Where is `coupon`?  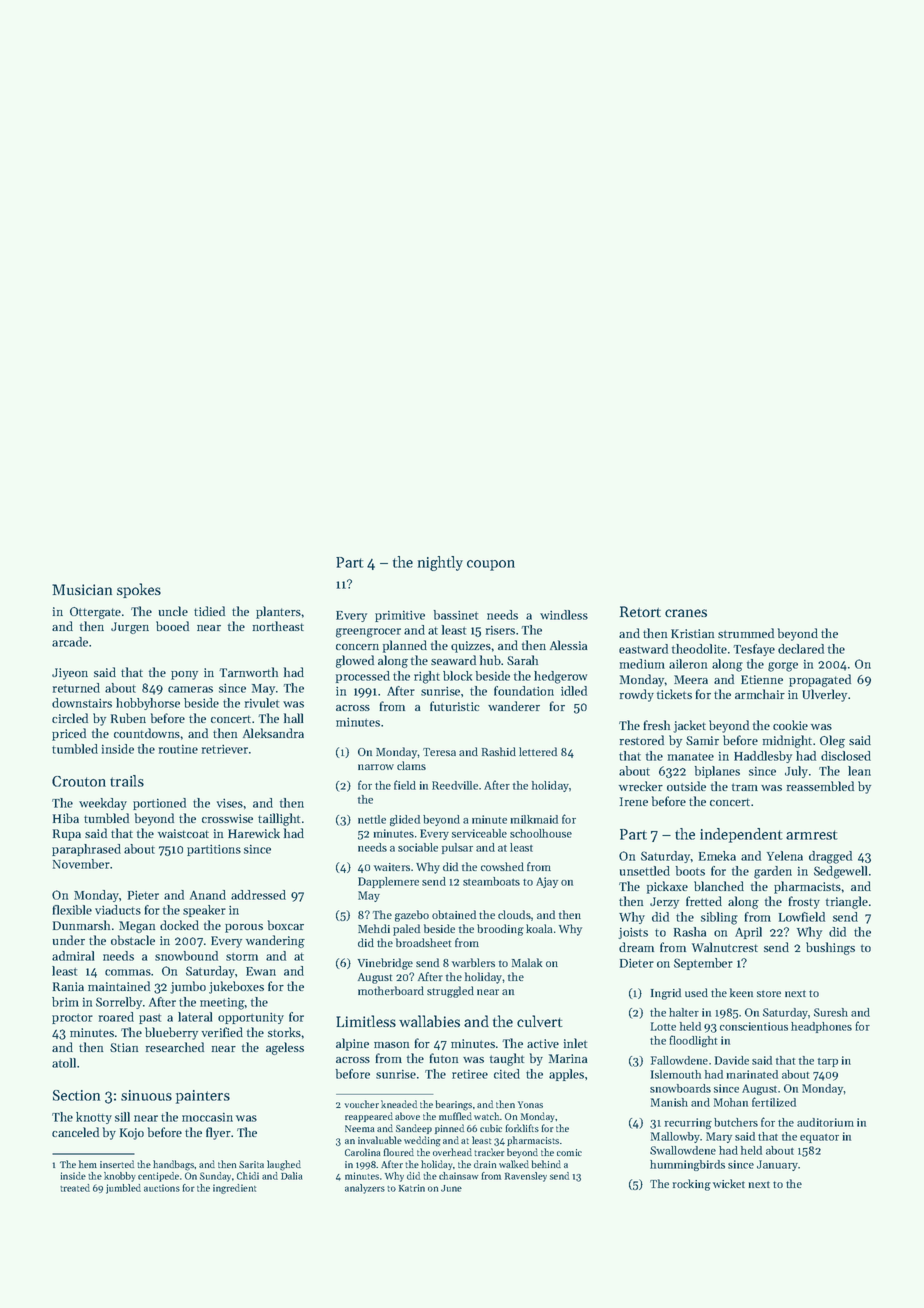
coupon is located at coordinates (491, 565).
